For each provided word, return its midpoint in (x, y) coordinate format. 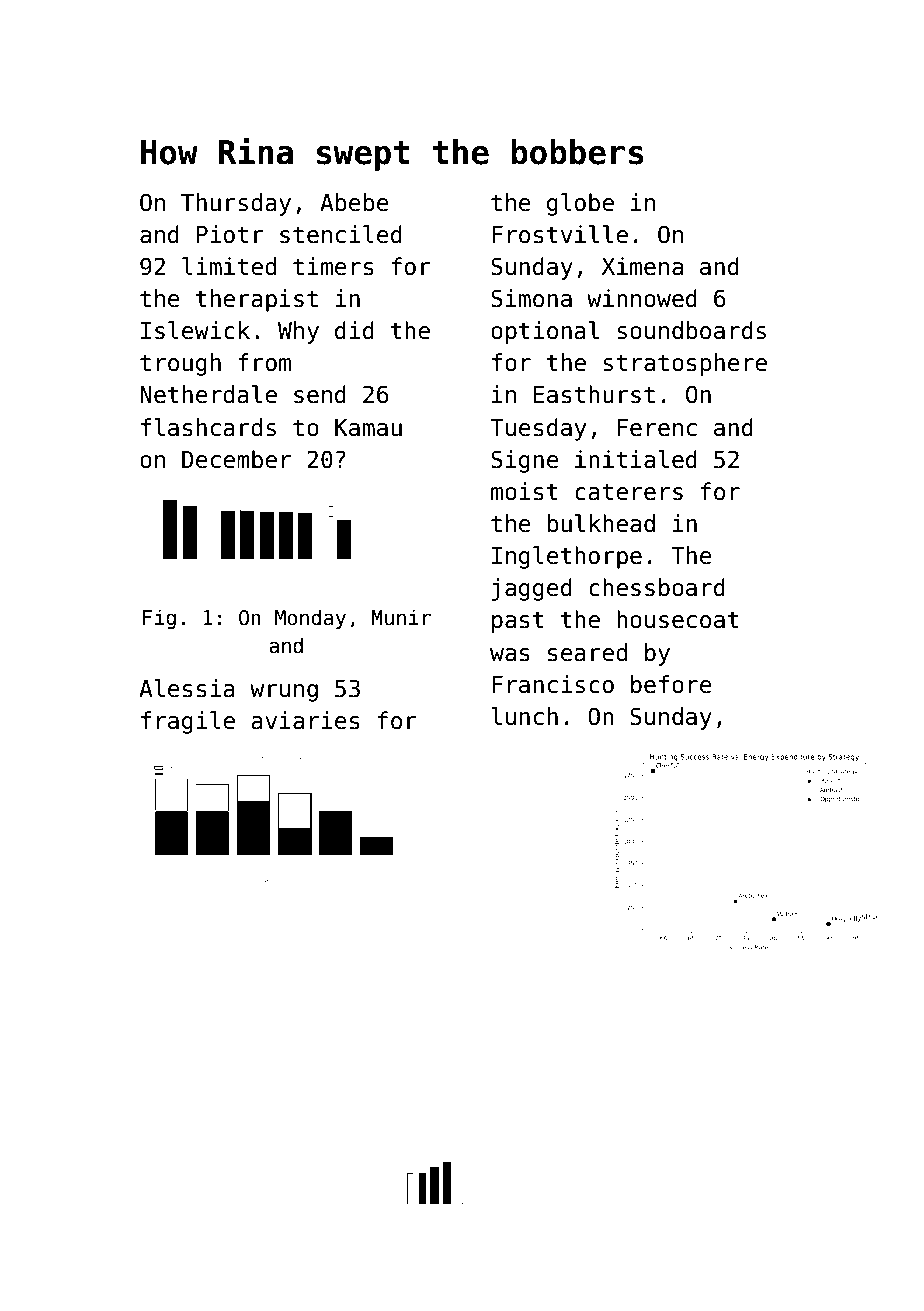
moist (524, 491)
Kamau (368, 428)
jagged (532, 589)
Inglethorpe (567, 557)
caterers (629, 492)
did (354, 330)
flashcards (208, 427)
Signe (525, 461)
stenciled (341, 234)
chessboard (657, 587)
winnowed (642, 298)
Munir (401, 617)
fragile (188, 722)
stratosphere (685, 364)
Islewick (195, 330)
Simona (531, 298)
